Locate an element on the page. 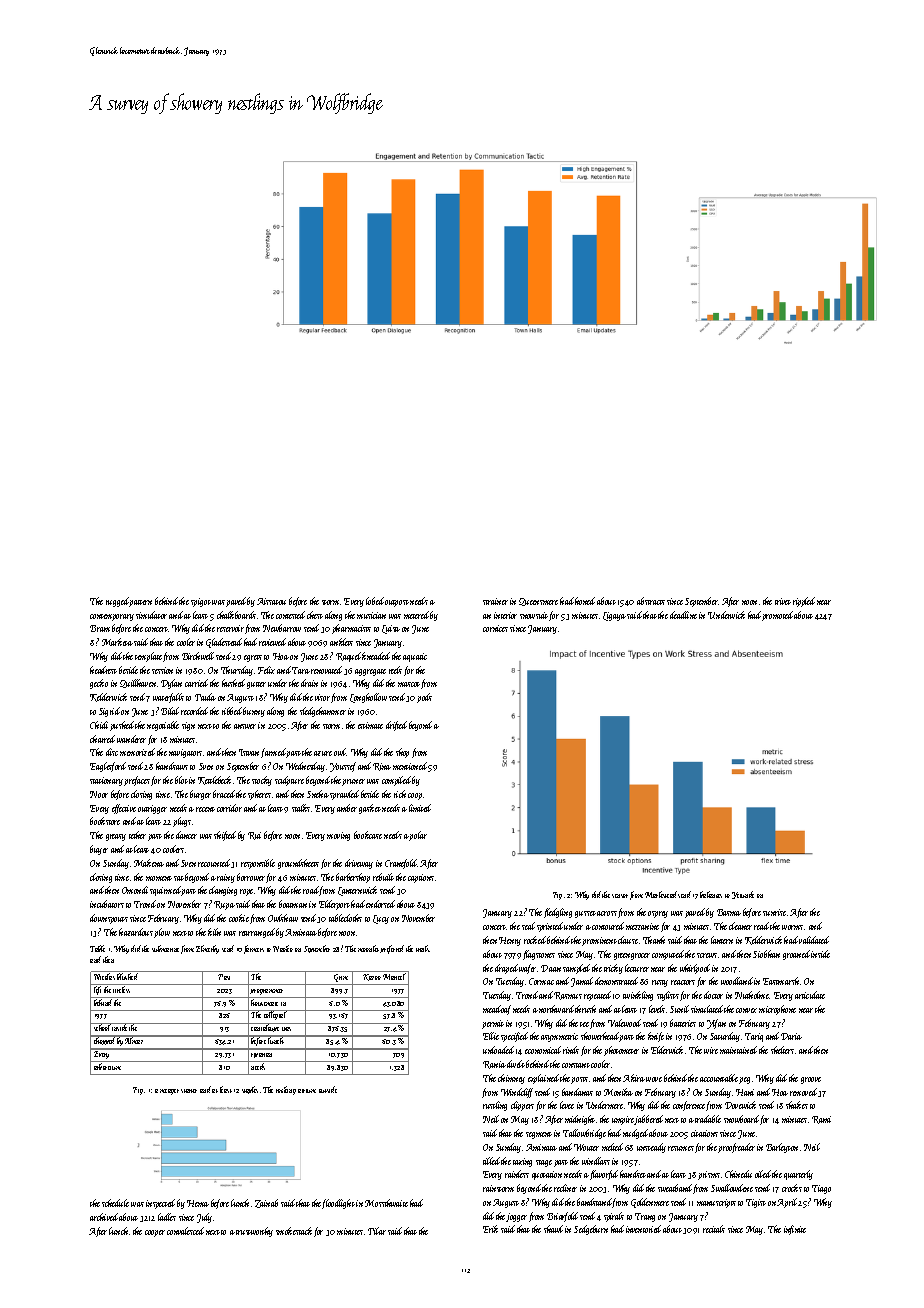 The image size is (924, 1308). Bram is located at coordinates (100, 628).
